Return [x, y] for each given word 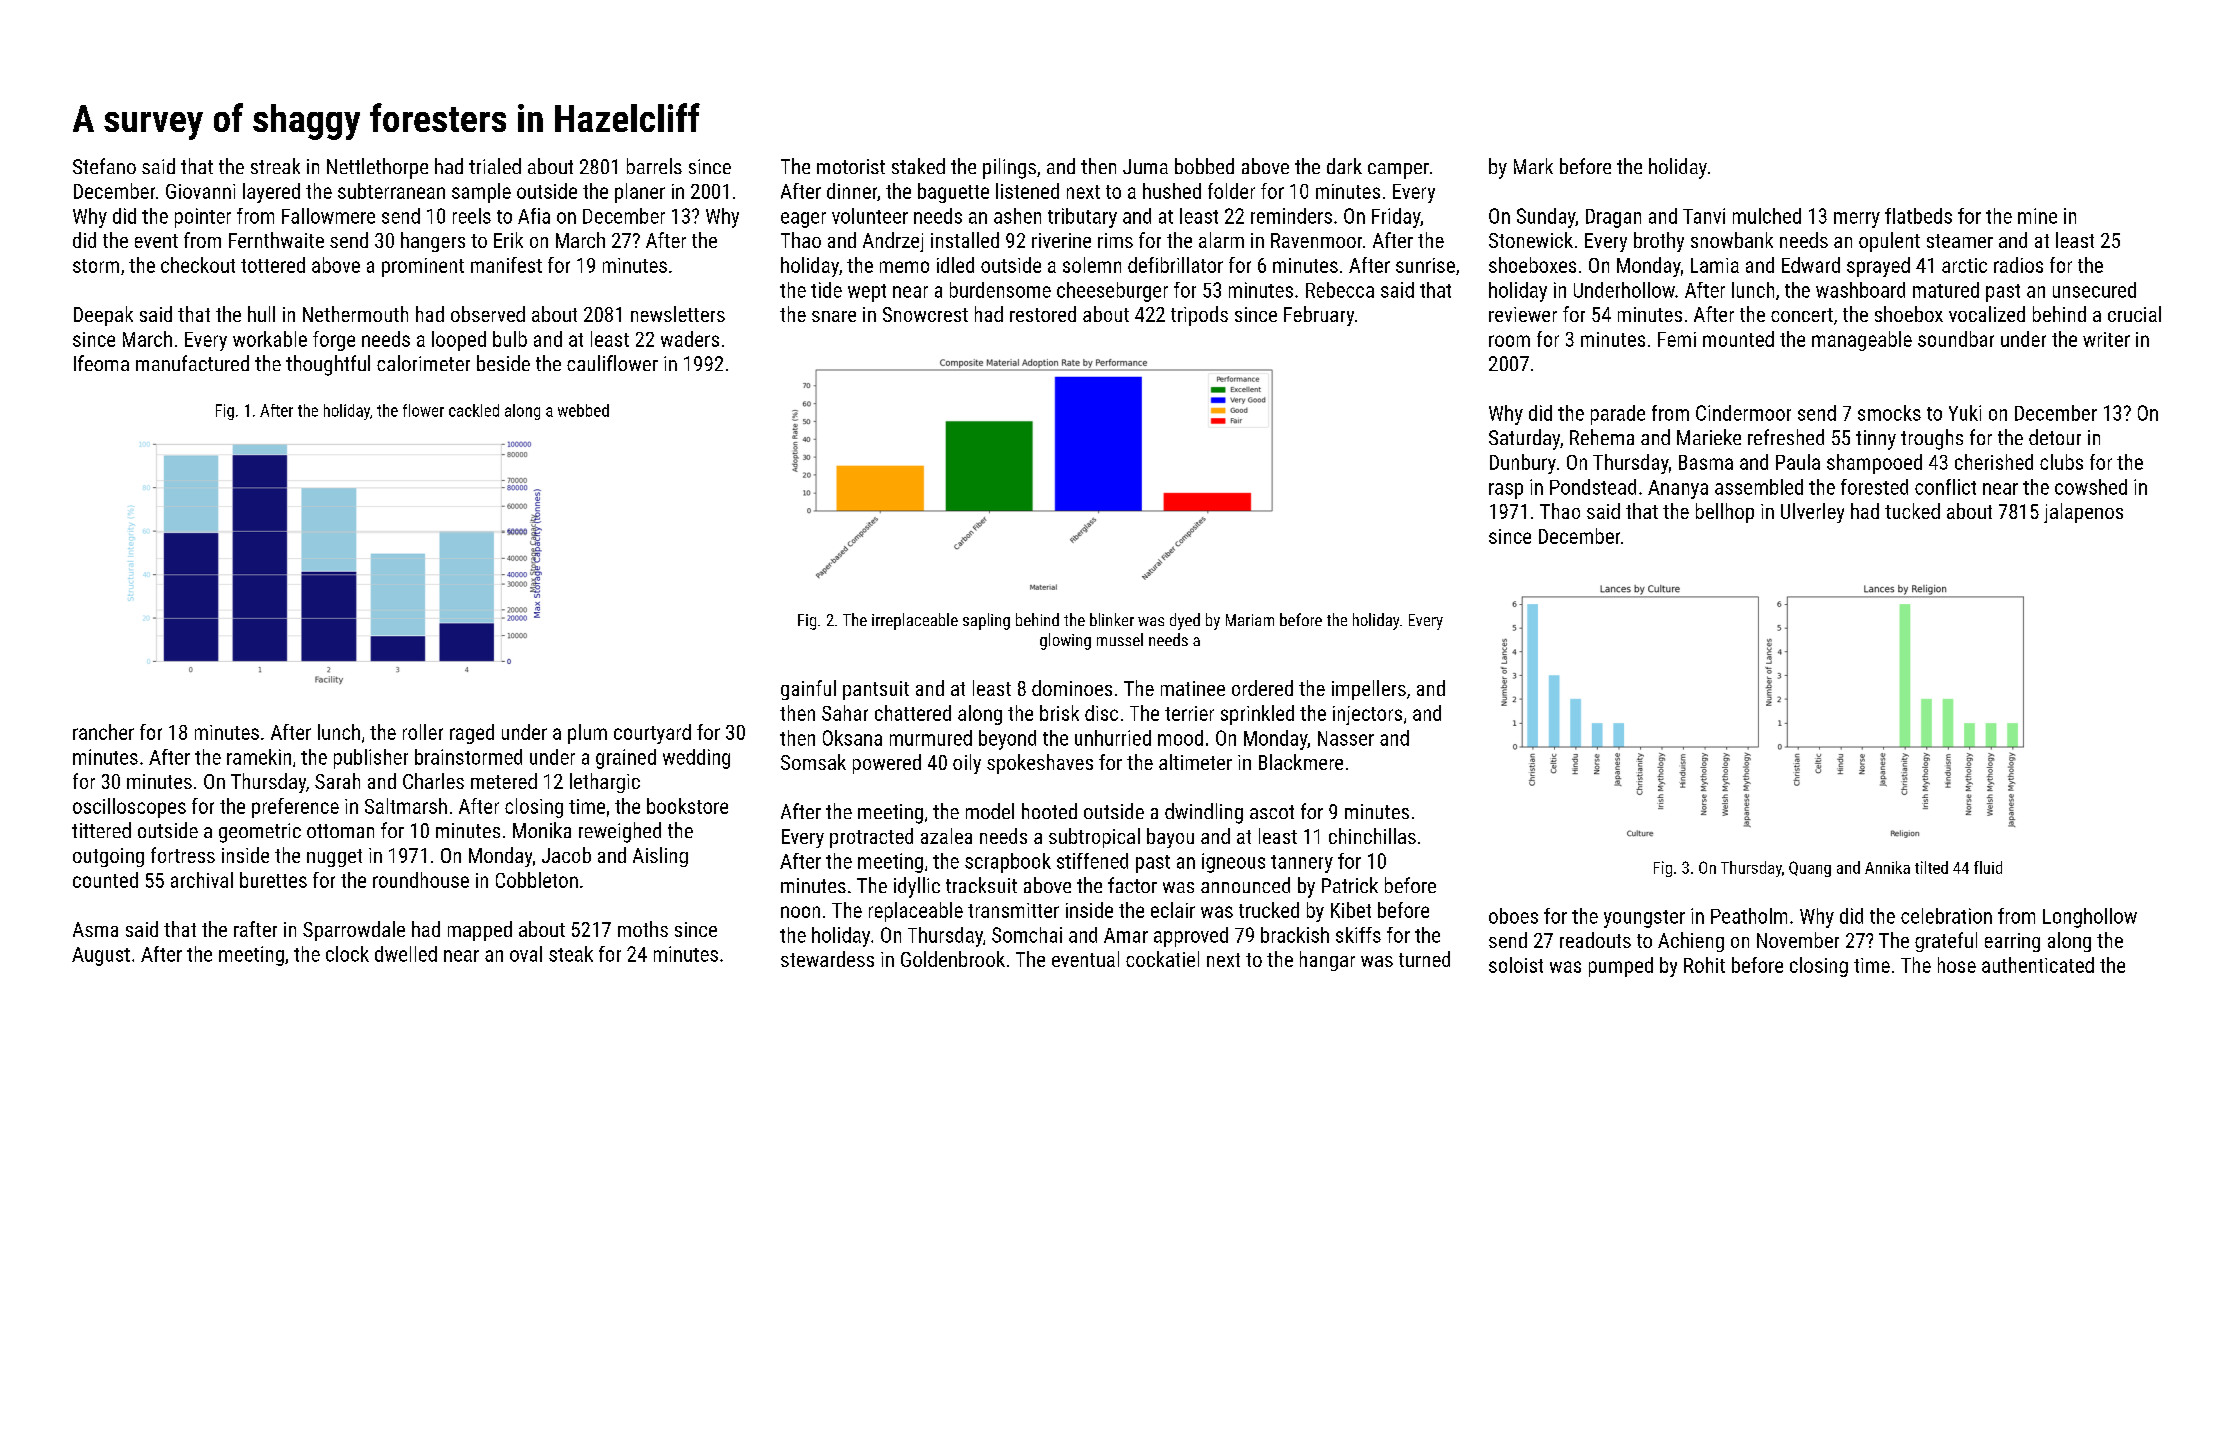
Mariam [1250, 620]
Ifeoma [101, 363]
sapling [986, 621]
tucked [1912, 511]
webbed [583, 410]
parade [1618, 415]
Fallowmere [328, 216]
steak [571, 954]
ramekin [259, 757]
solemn [1092, 265]
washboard [1860, 290]
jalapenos [2083, 513]
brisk [1059, 713]
